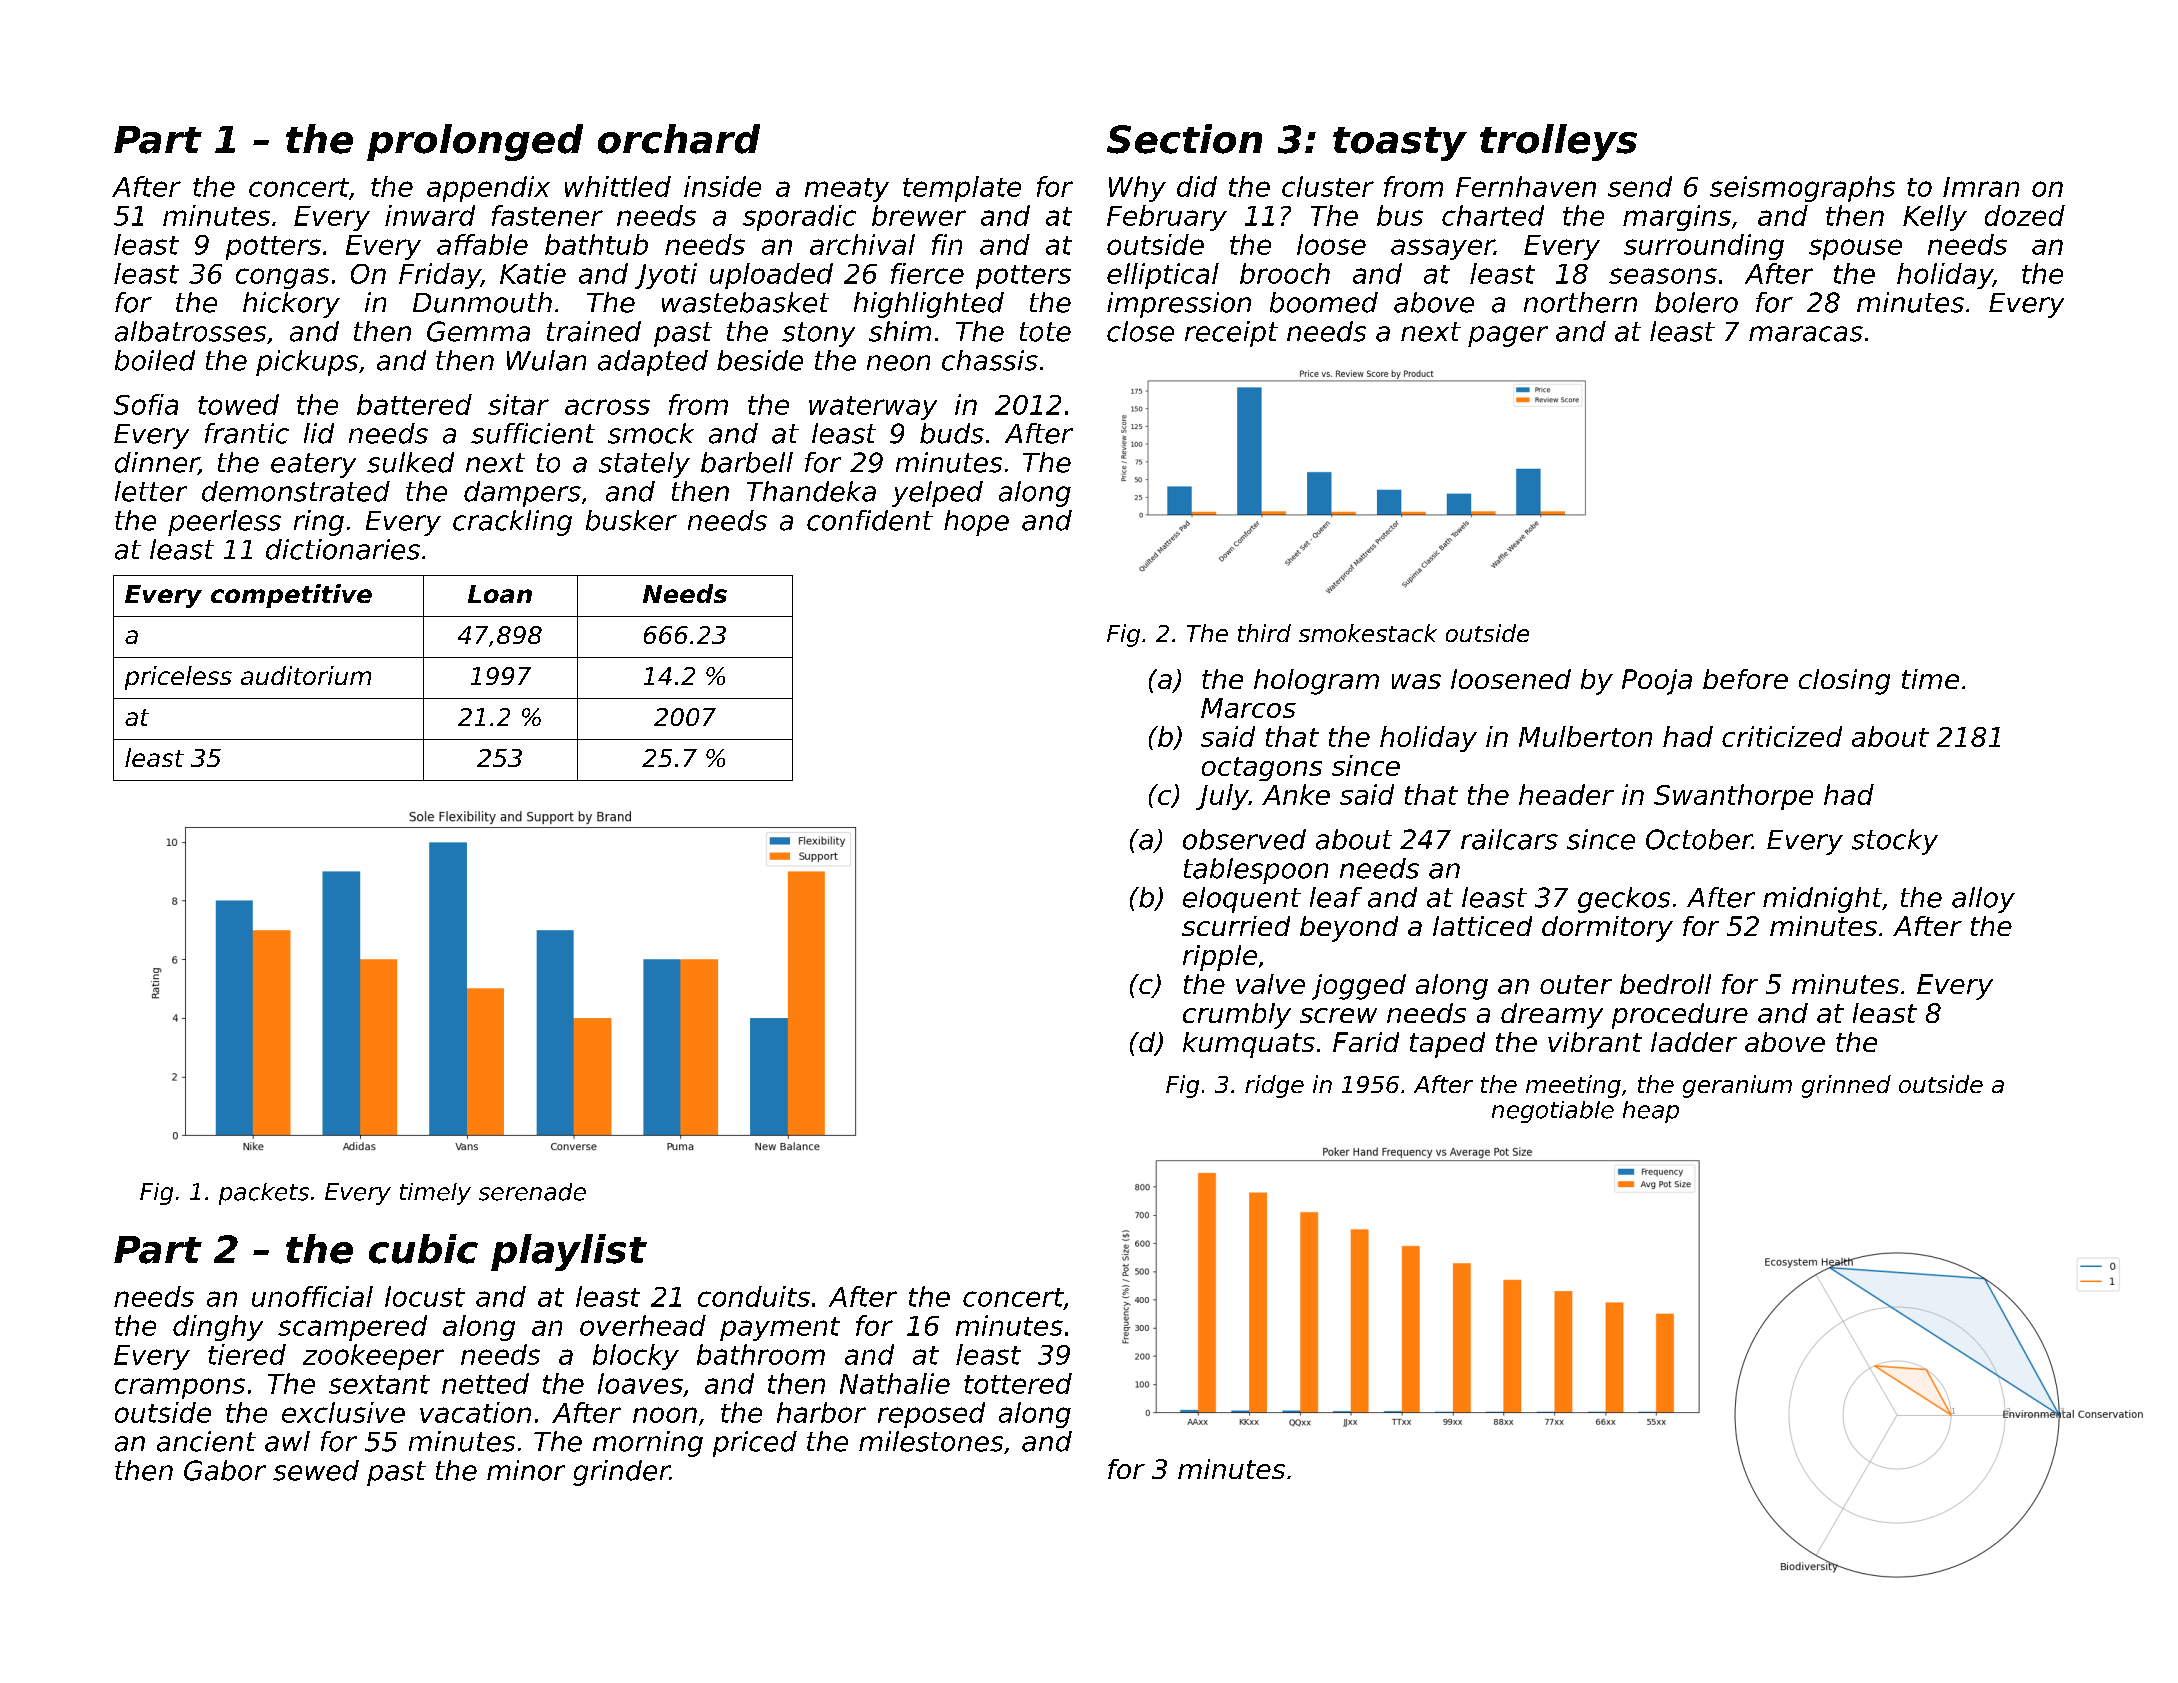  What do you see at coordinates (1220, 958) in the document?
I see `ripple` at bounding box center [1220, 958].
